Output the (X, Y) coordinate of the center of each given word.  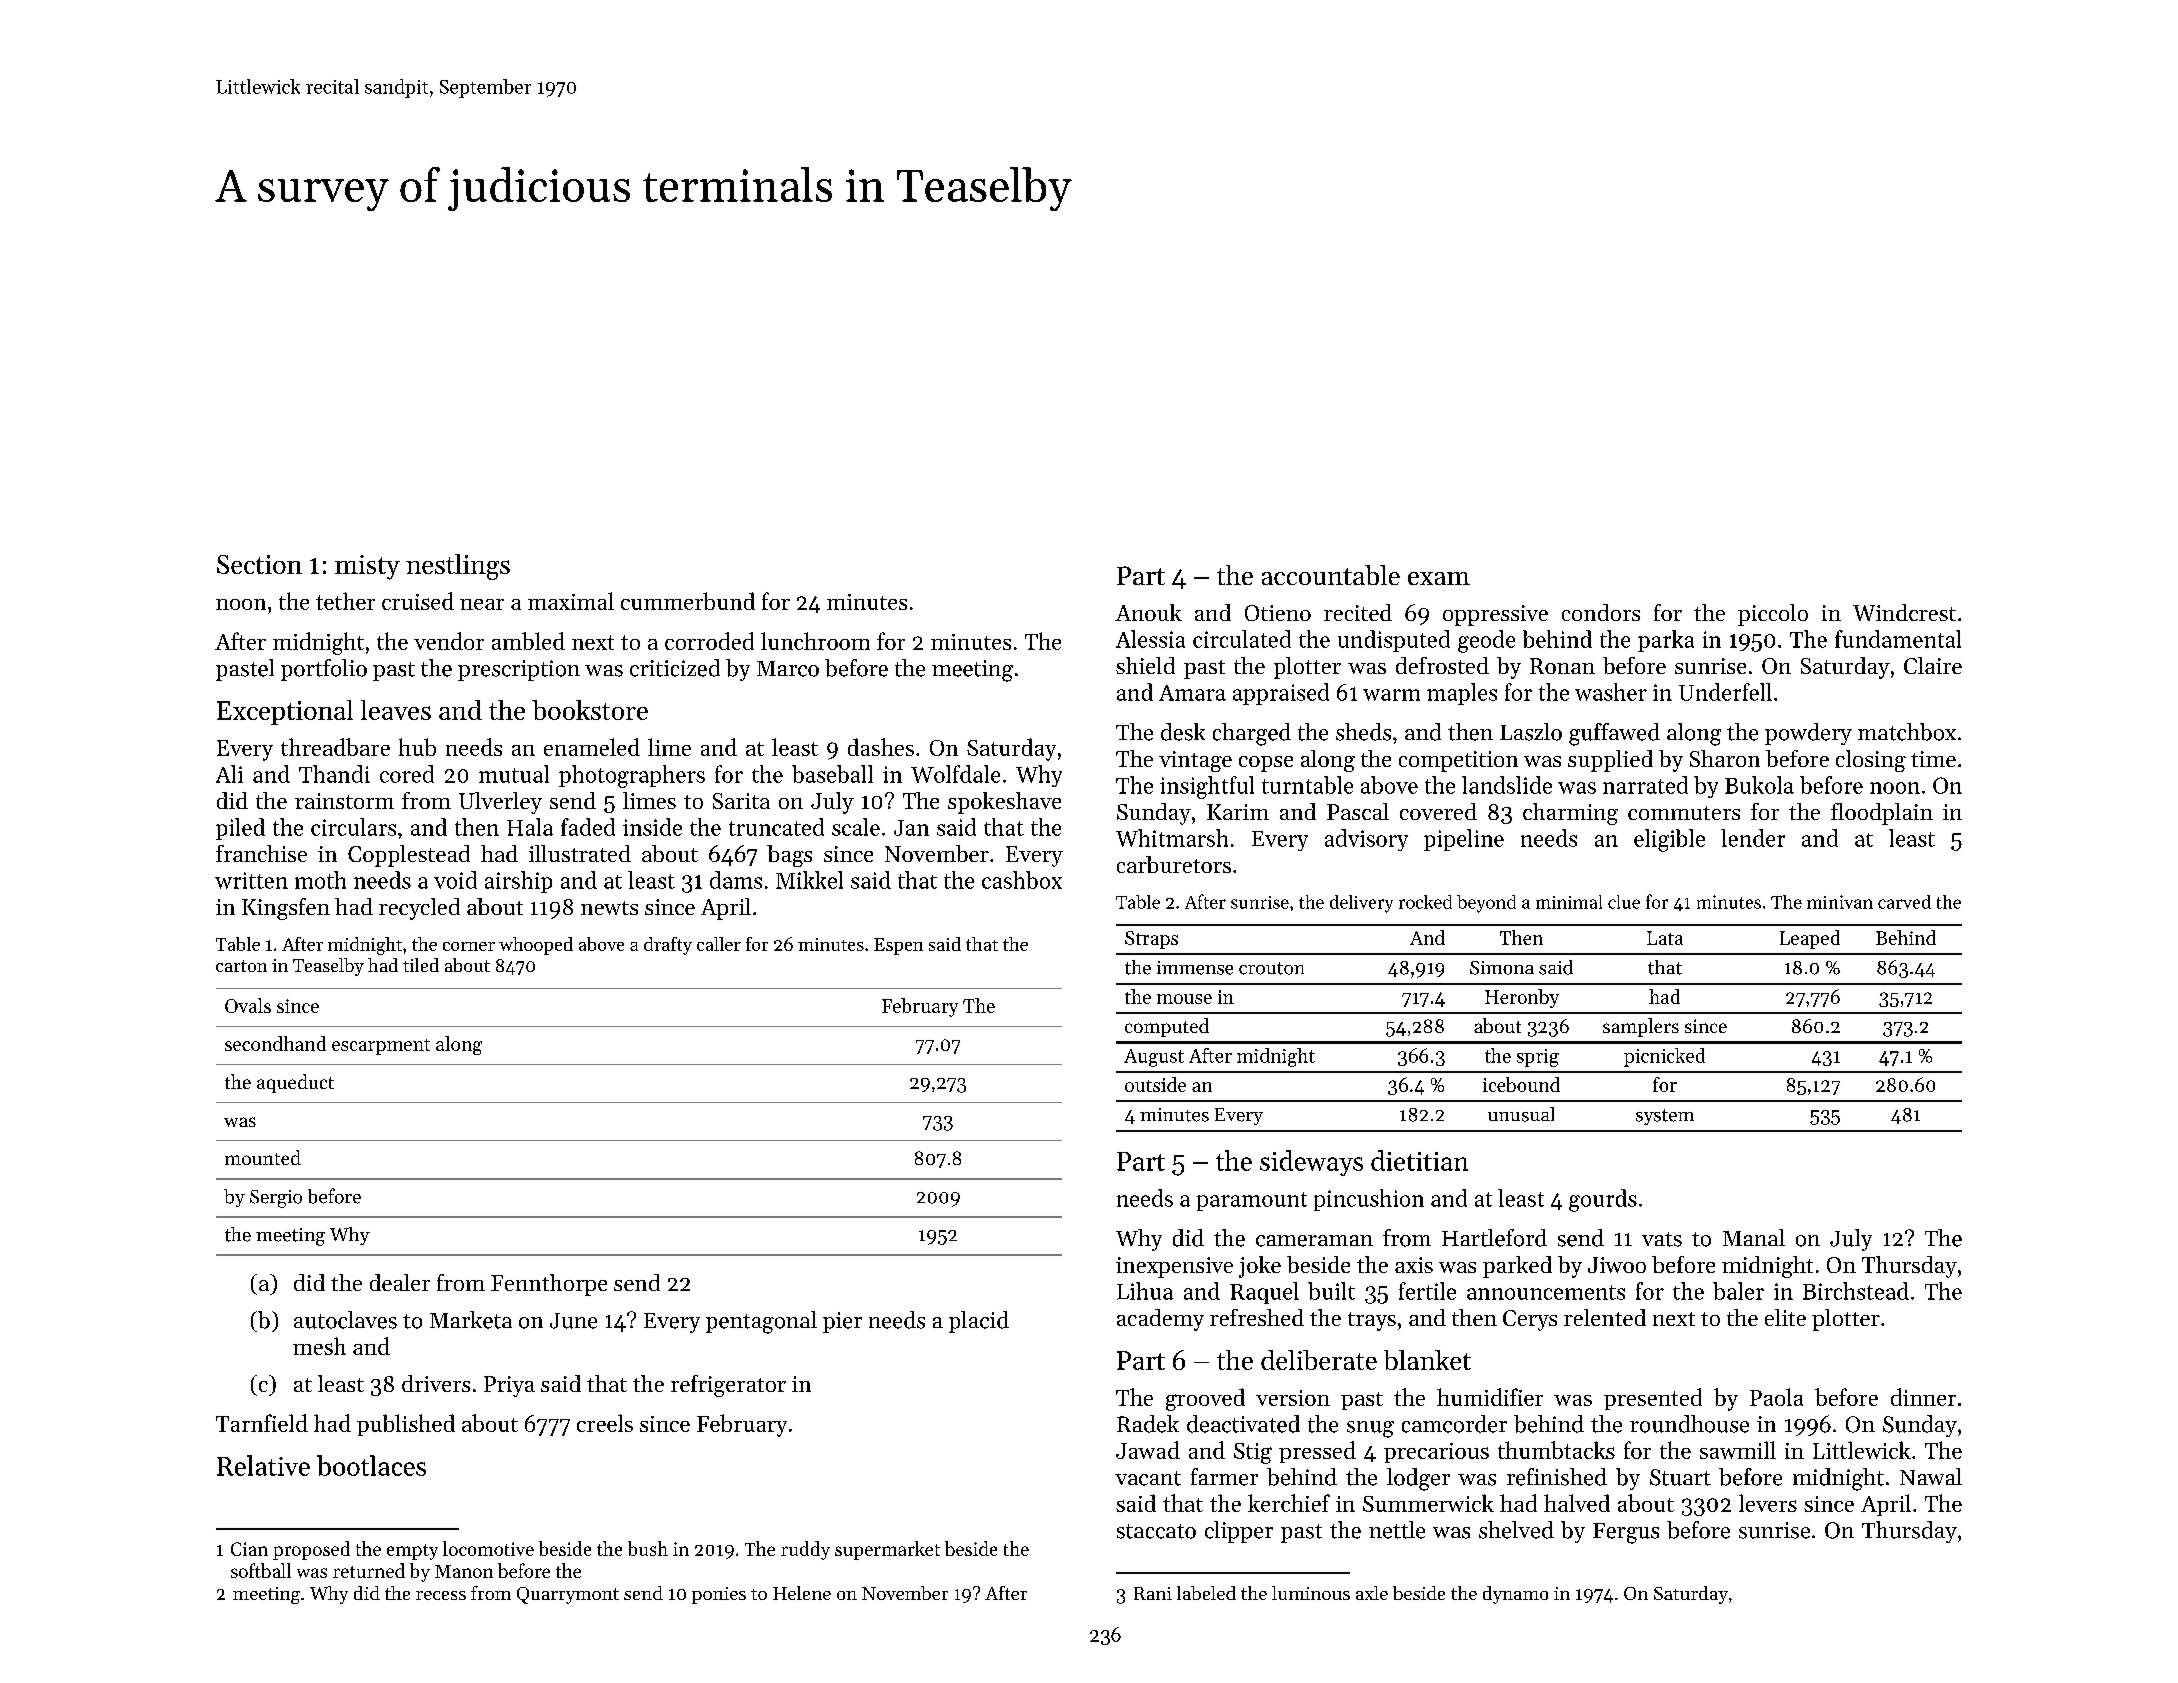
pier (842, 1322)
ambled (528, 641)
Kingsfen (286, 909)
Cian (249, 1549)
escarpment (381, 1047)
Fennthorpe (549, 1285)
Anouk (1148, 612)
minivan (1840, 902)
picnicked (1664, 1057)
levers (1768, 1503)
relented (1605, 1317)
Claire (1933, 665)
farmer (1224, 1477)
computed (1167, 1027)
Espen (898, 946)
